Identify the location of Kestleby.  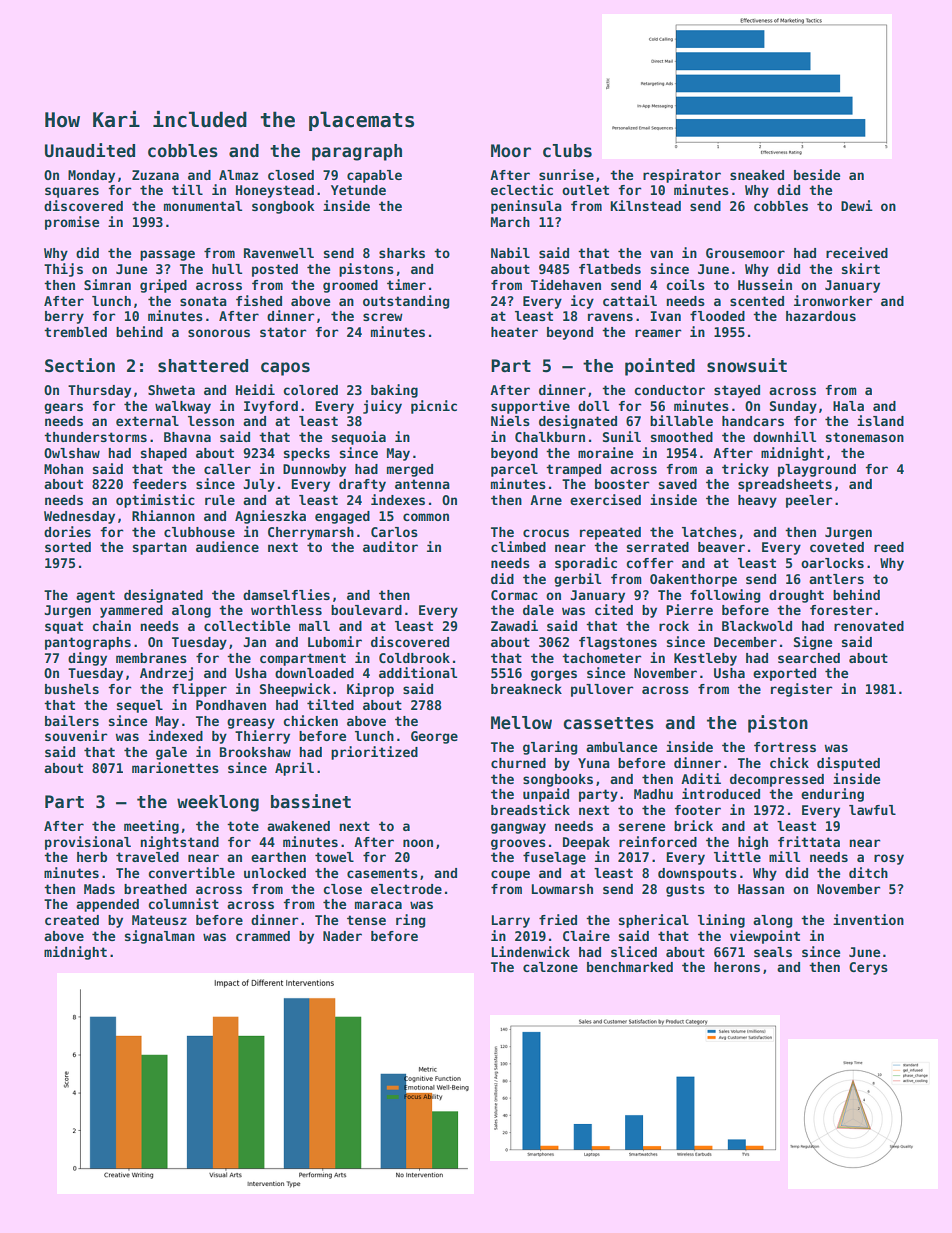
(705, 659).
